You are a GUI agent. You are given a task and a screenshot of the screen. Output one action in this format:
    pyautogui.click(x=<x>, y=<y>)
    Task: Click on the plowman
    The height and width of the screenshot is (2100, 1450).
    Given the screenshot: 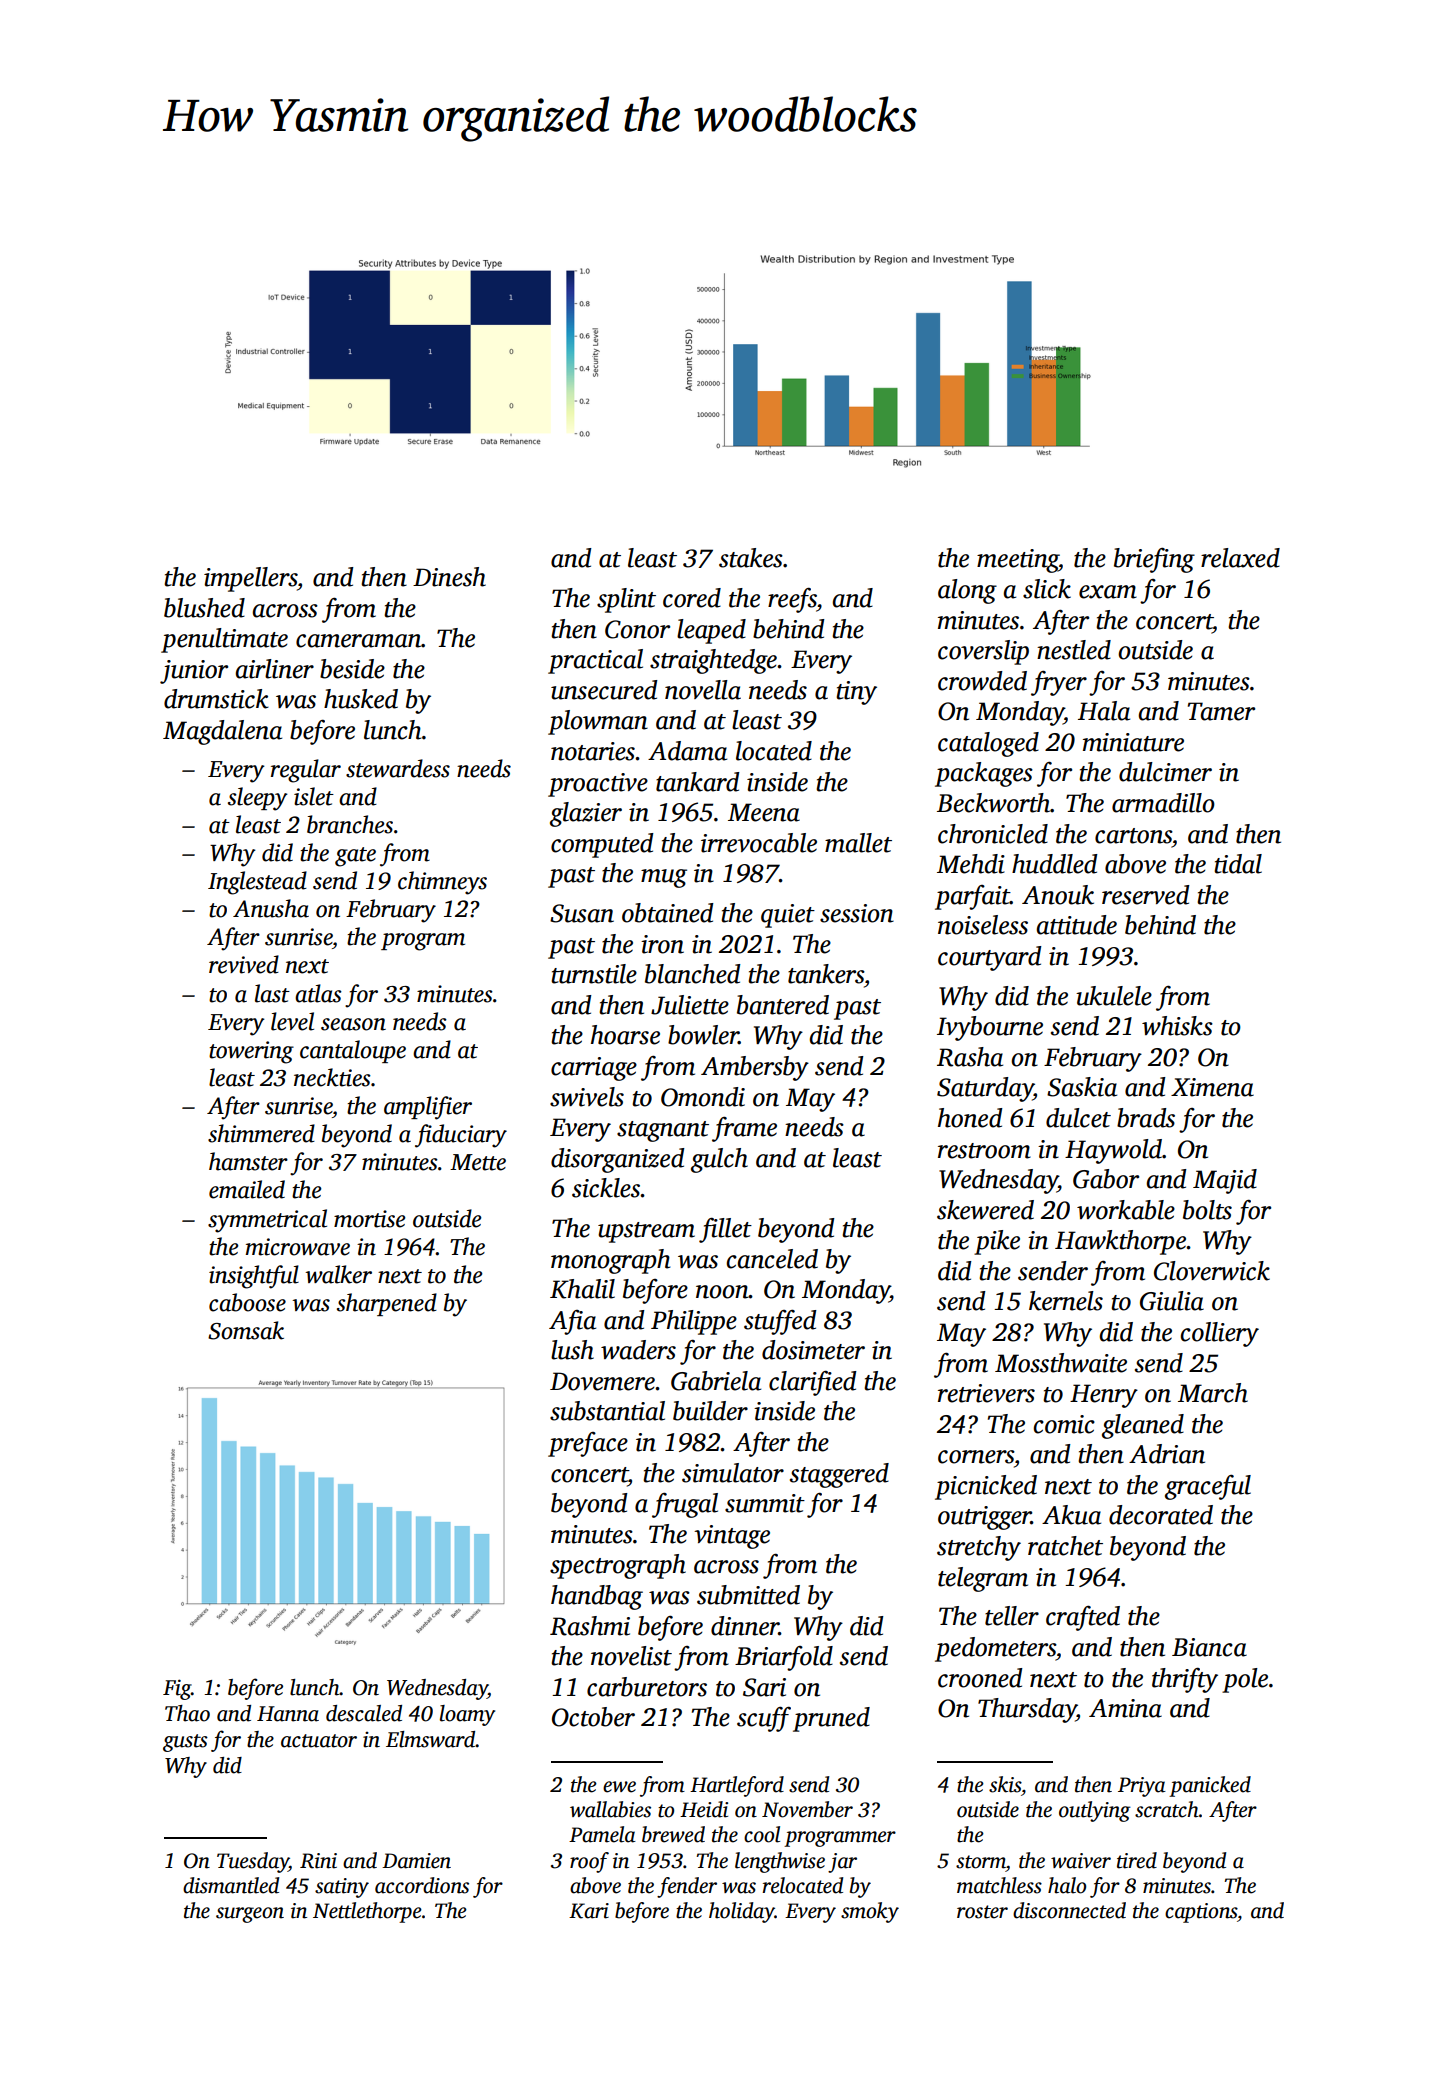 What is the action you would take?
    pyautogui.click(x=598, y=722)
